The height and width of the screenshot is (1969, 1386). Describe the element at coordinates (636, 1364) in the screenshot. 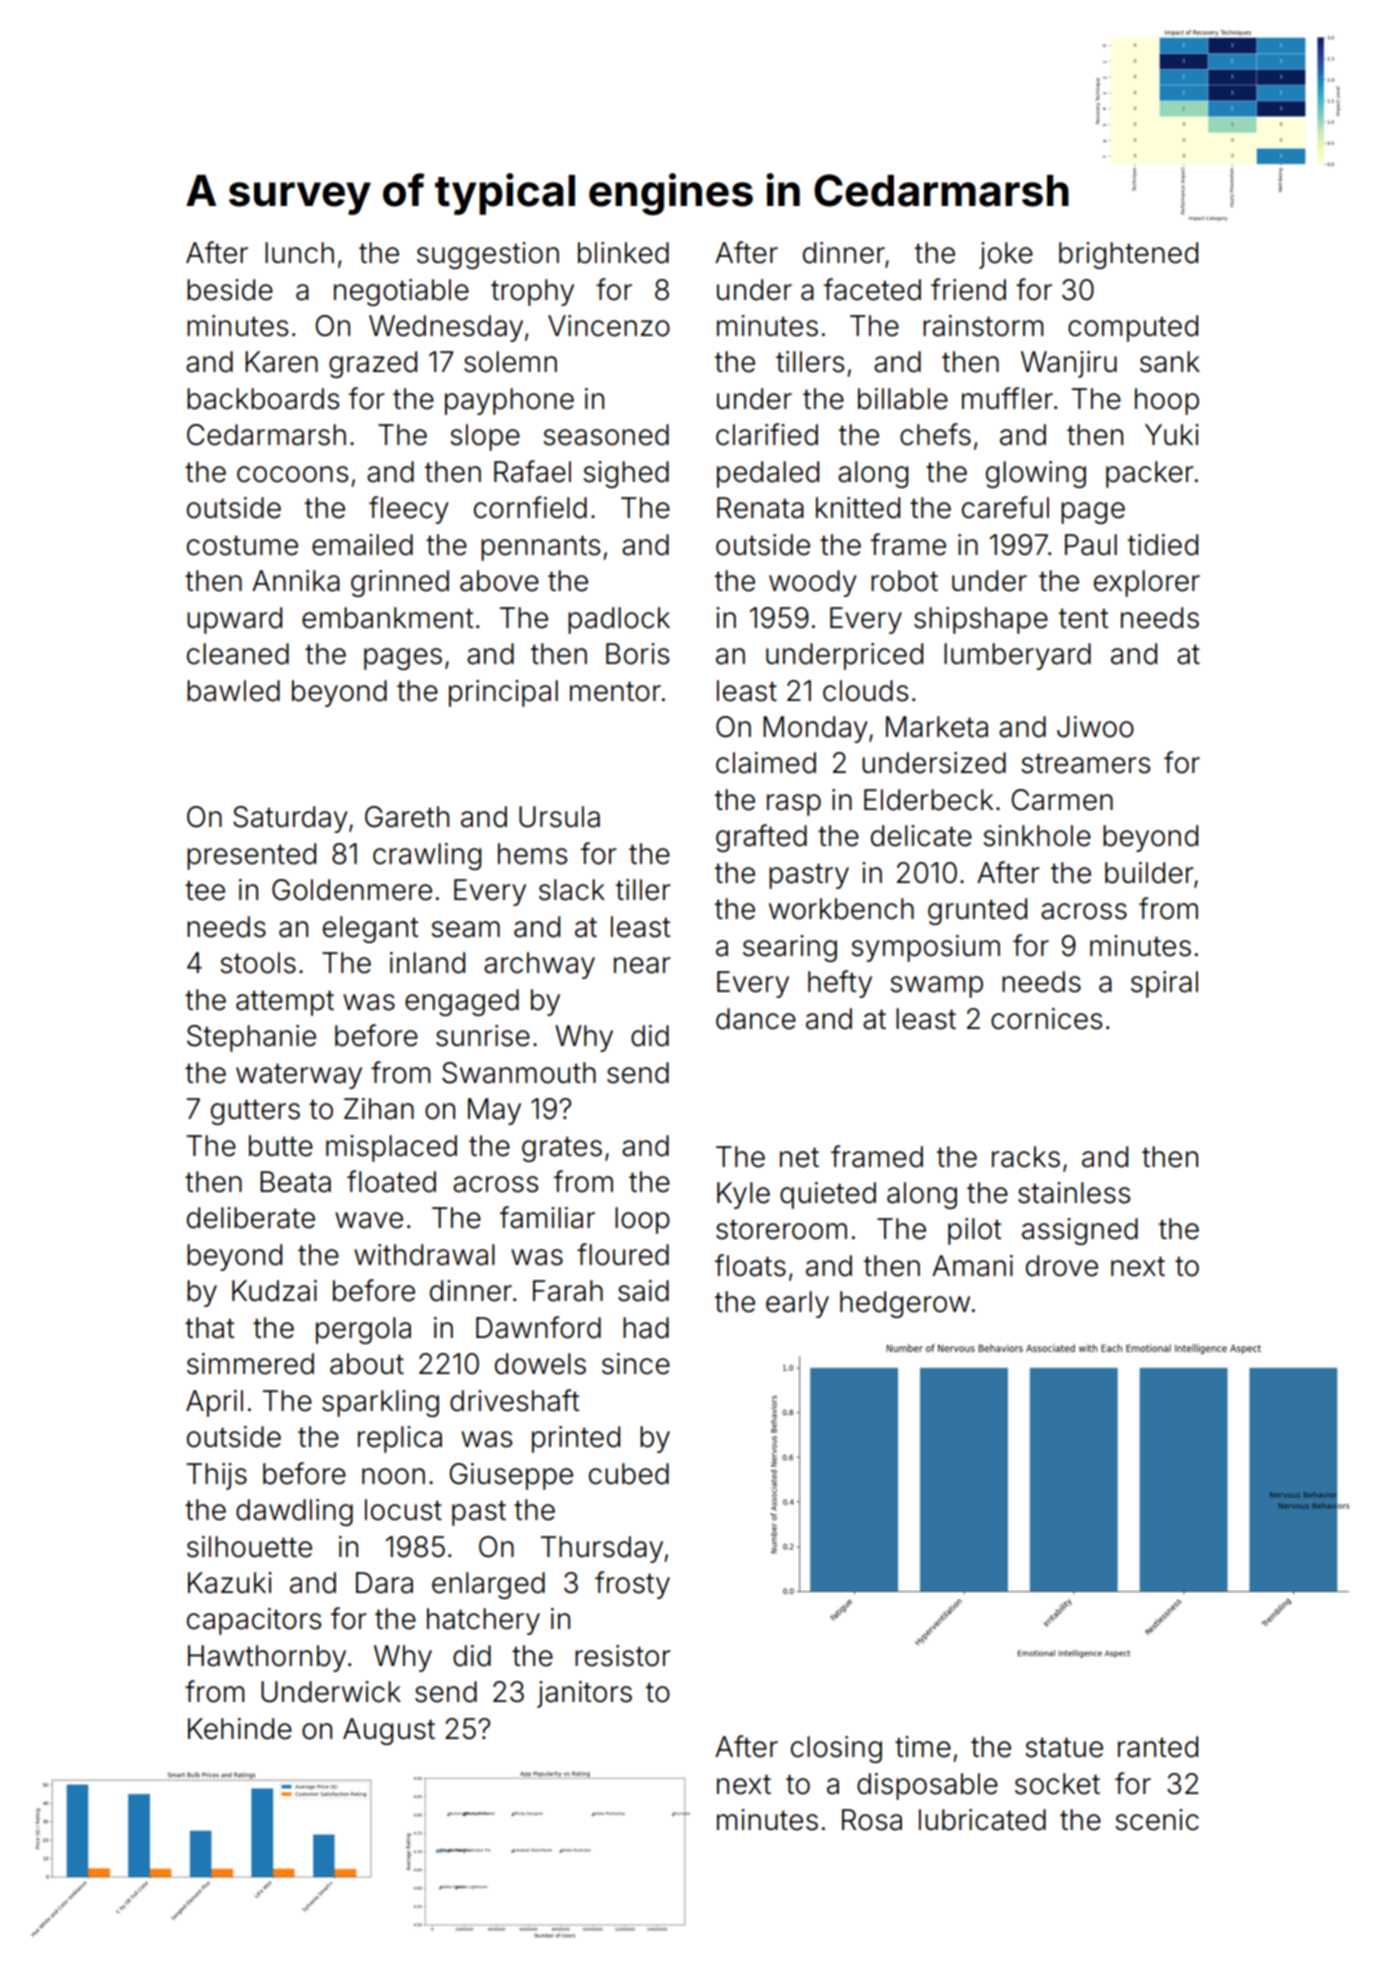

I see `since` at that location.
